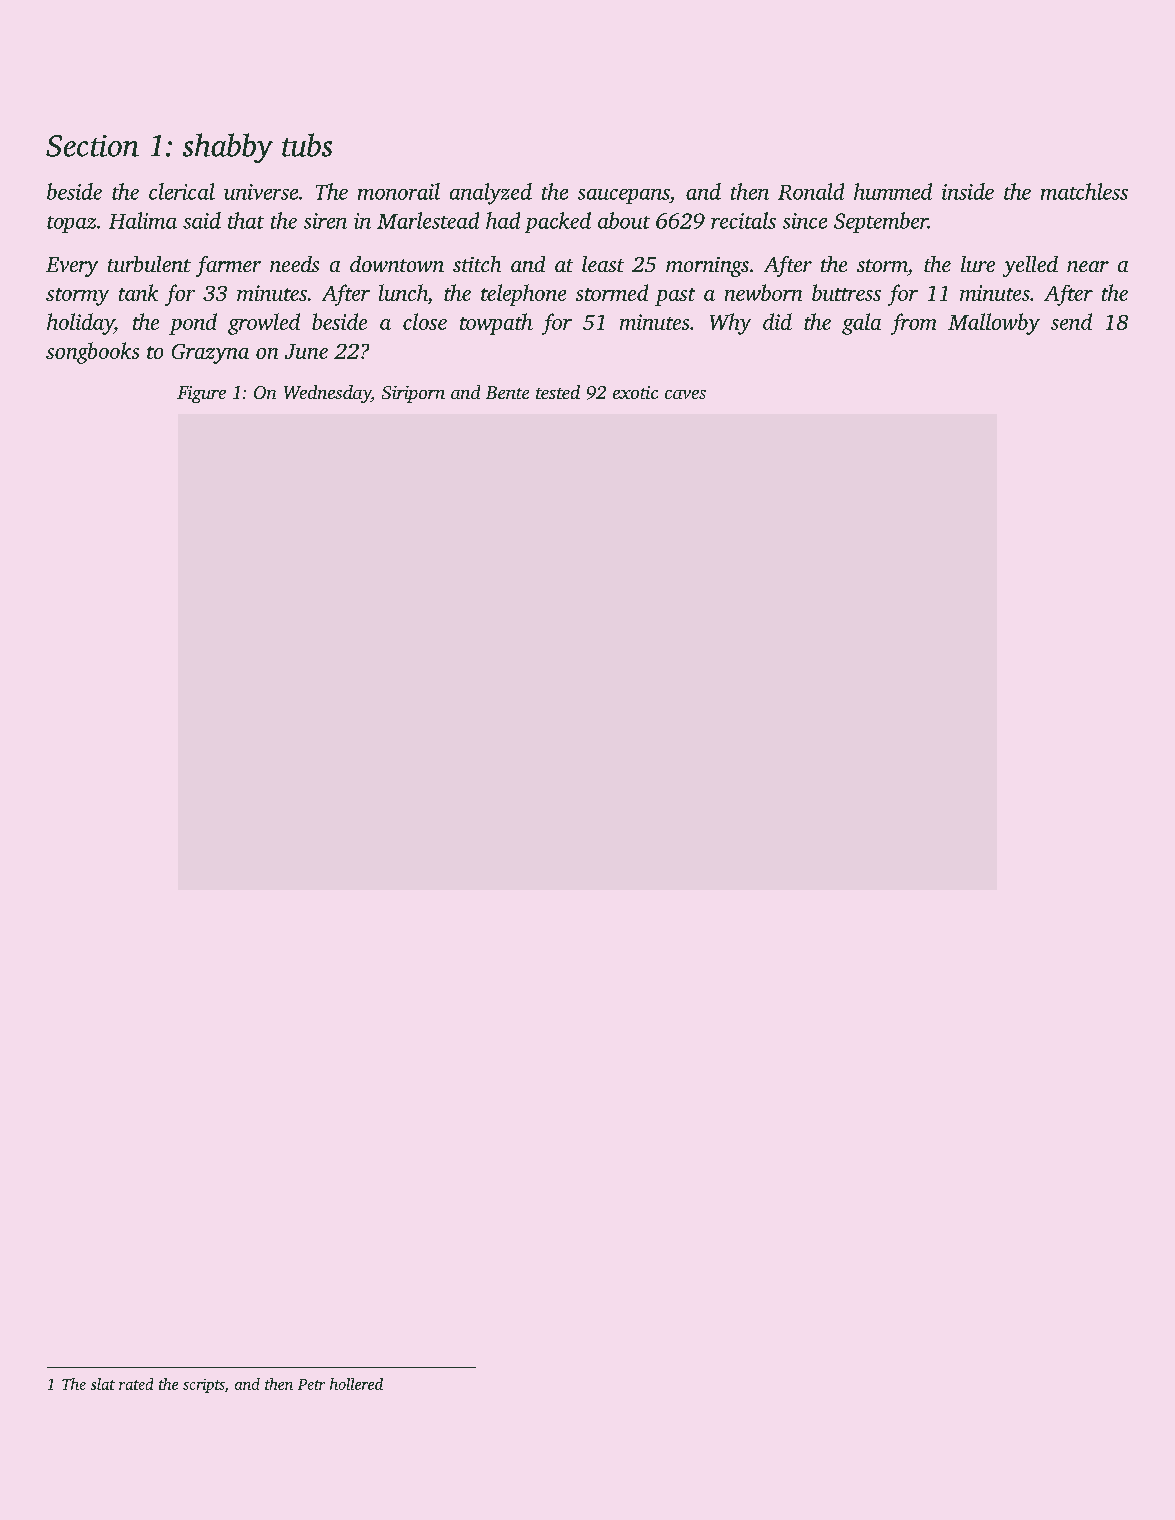  Describe the element at coordinates (893, 191) in the document. I see `hummed` at that location.
